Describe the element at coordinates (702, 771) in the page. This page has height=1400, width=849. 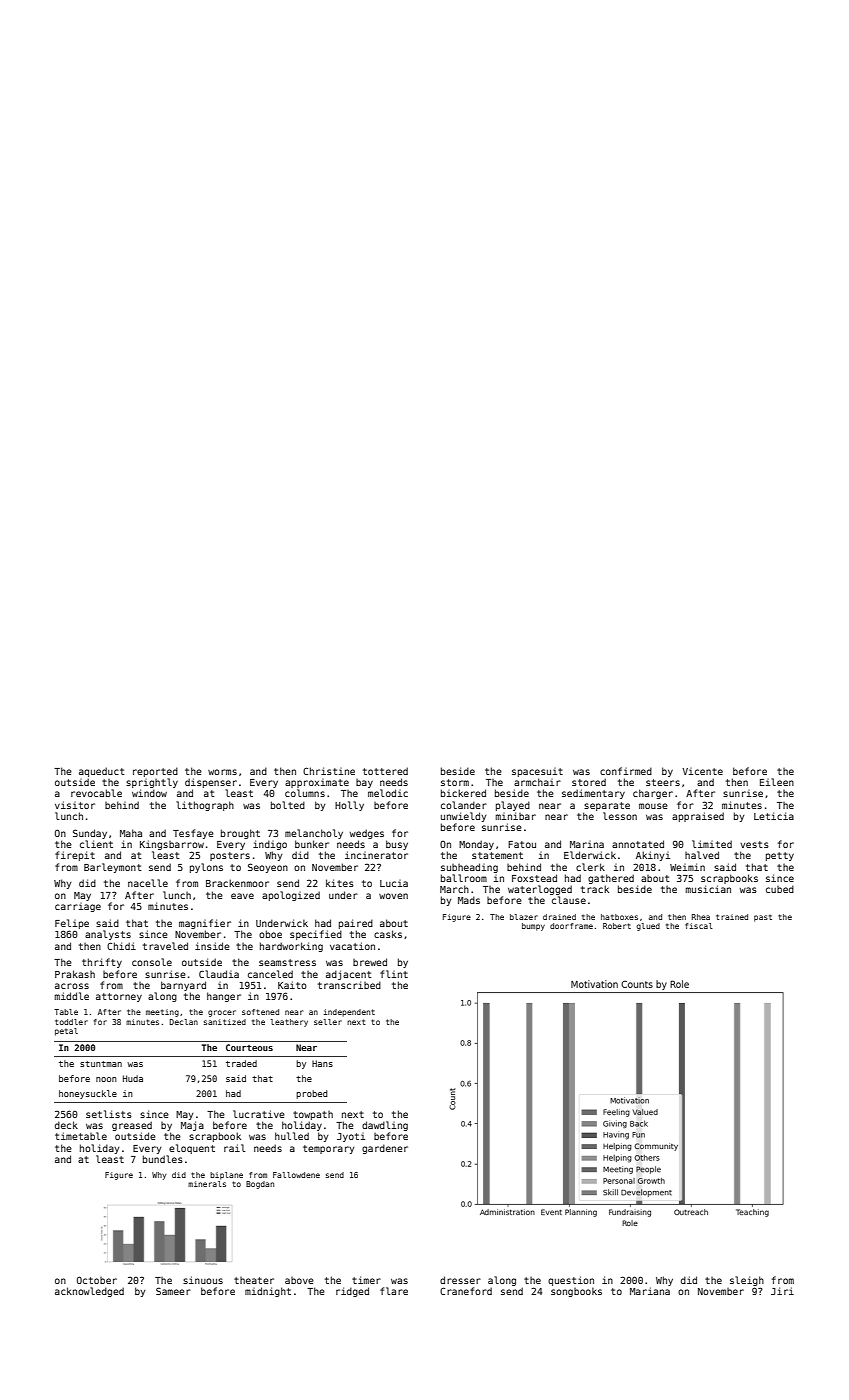
I see `Vicente` at that location.
